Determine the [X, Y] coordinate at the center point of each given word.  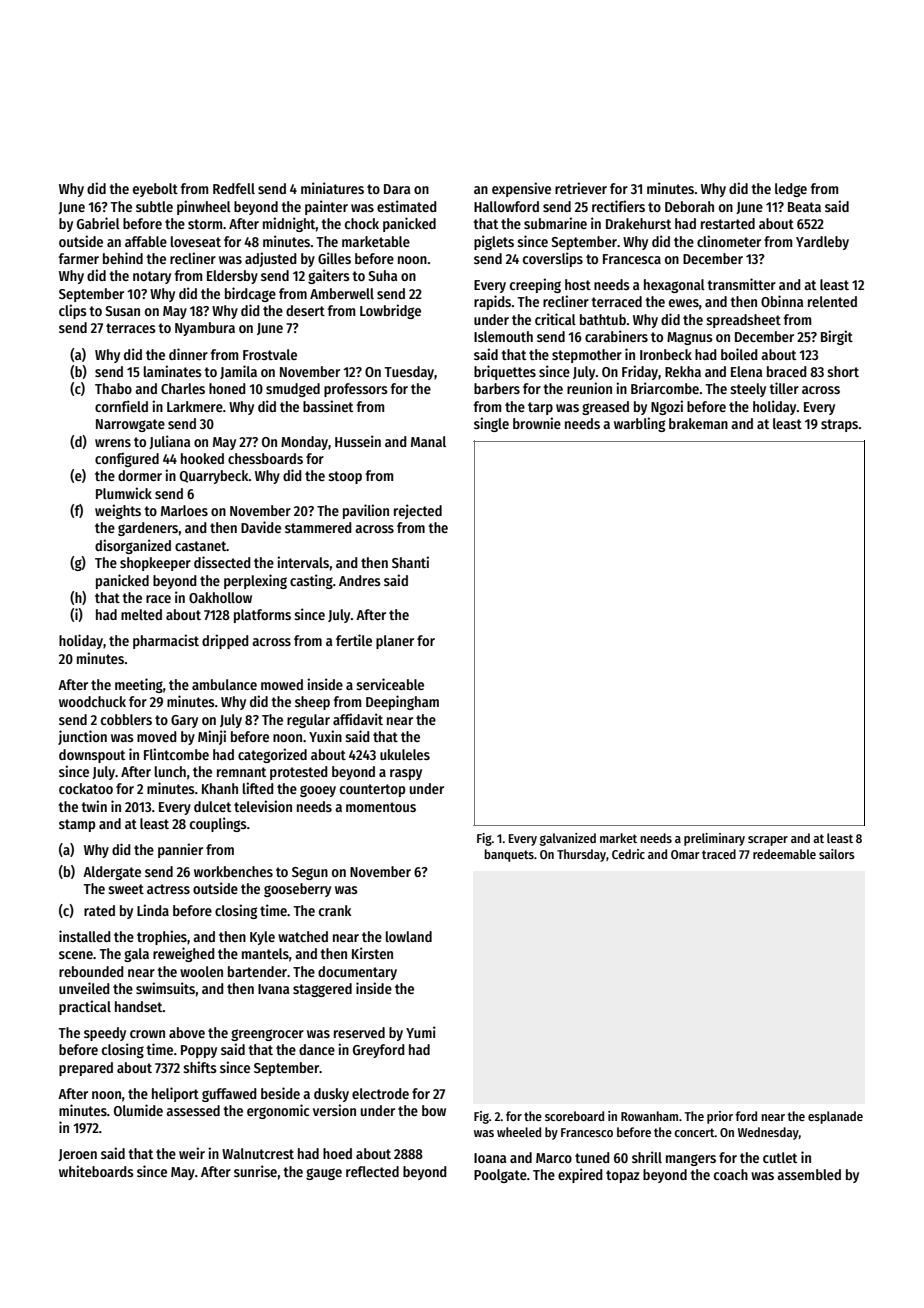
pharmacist [166, 641]
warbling [639, 424]
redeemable [784, 854]
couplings [218, 824]
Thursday [581, 855]
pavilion [366, 511]
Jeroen [77, 1155]
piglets [494, 242]
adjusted [271, 259]
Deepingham [402, 702]
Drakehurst [638, 223]
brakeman [698, 423]
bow [434, 1110]
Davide [261, 527]
